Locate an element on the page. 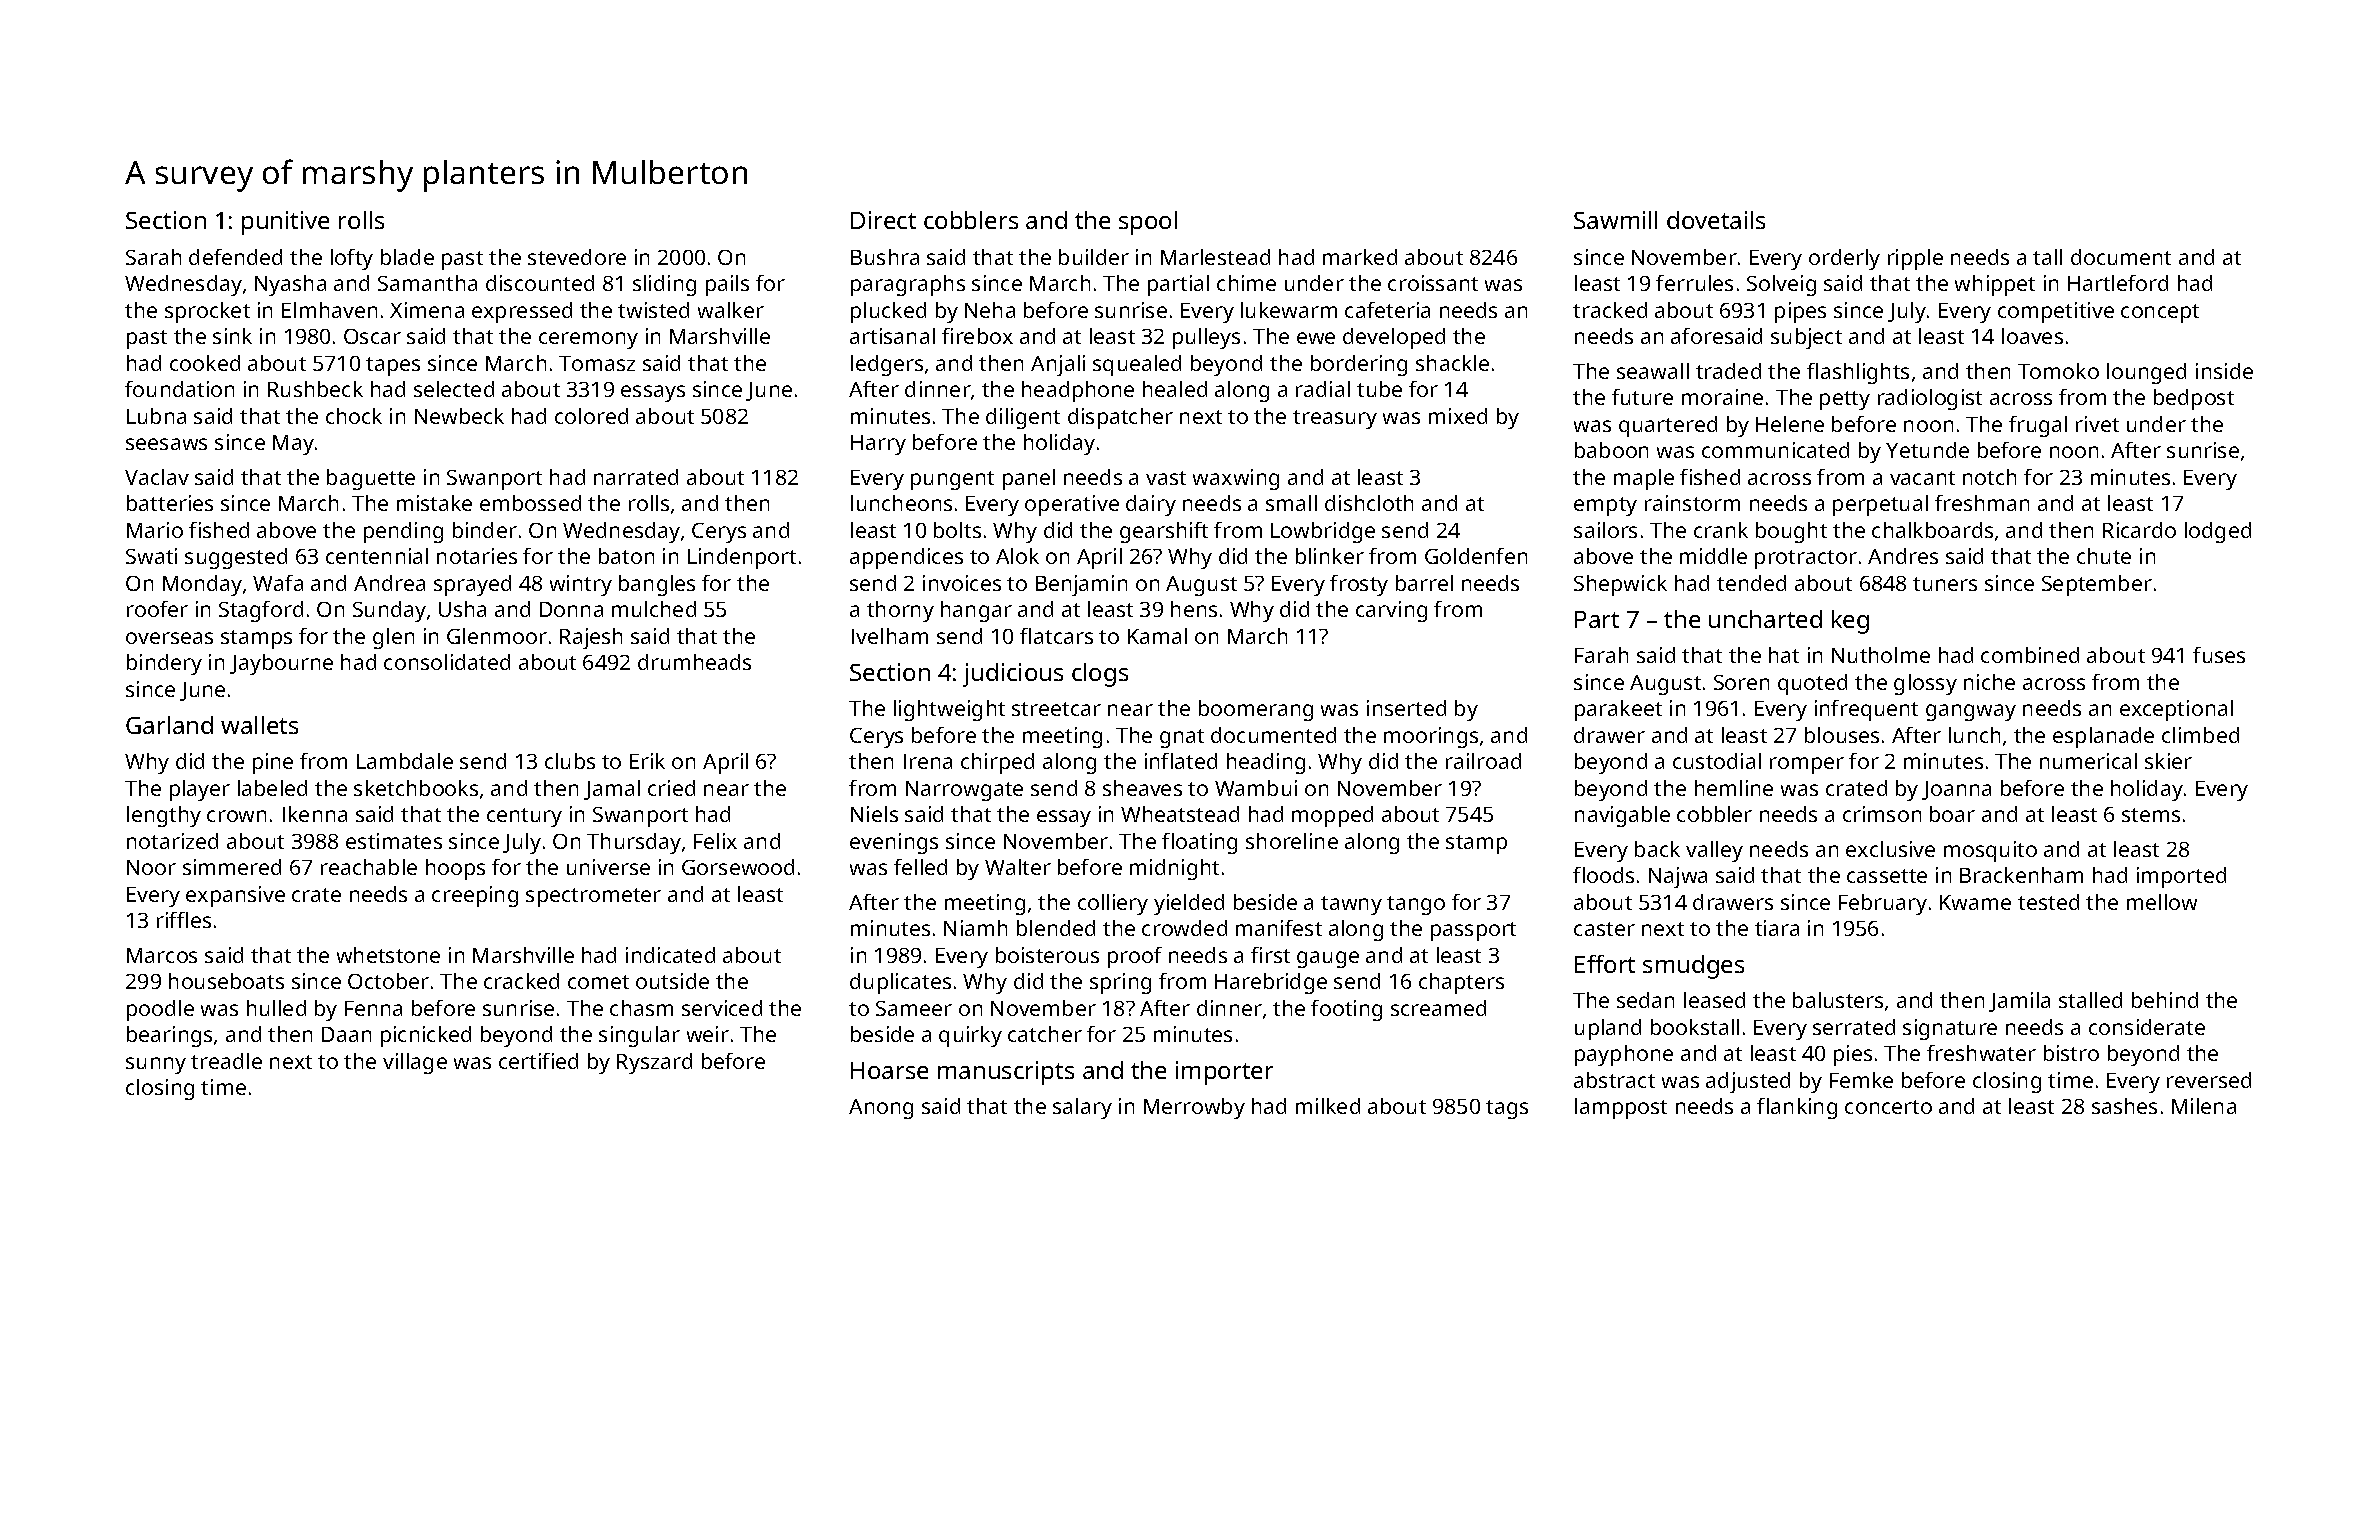 This document has height=1540, width=2380. colliery is located at coordinates (1113, 904).
